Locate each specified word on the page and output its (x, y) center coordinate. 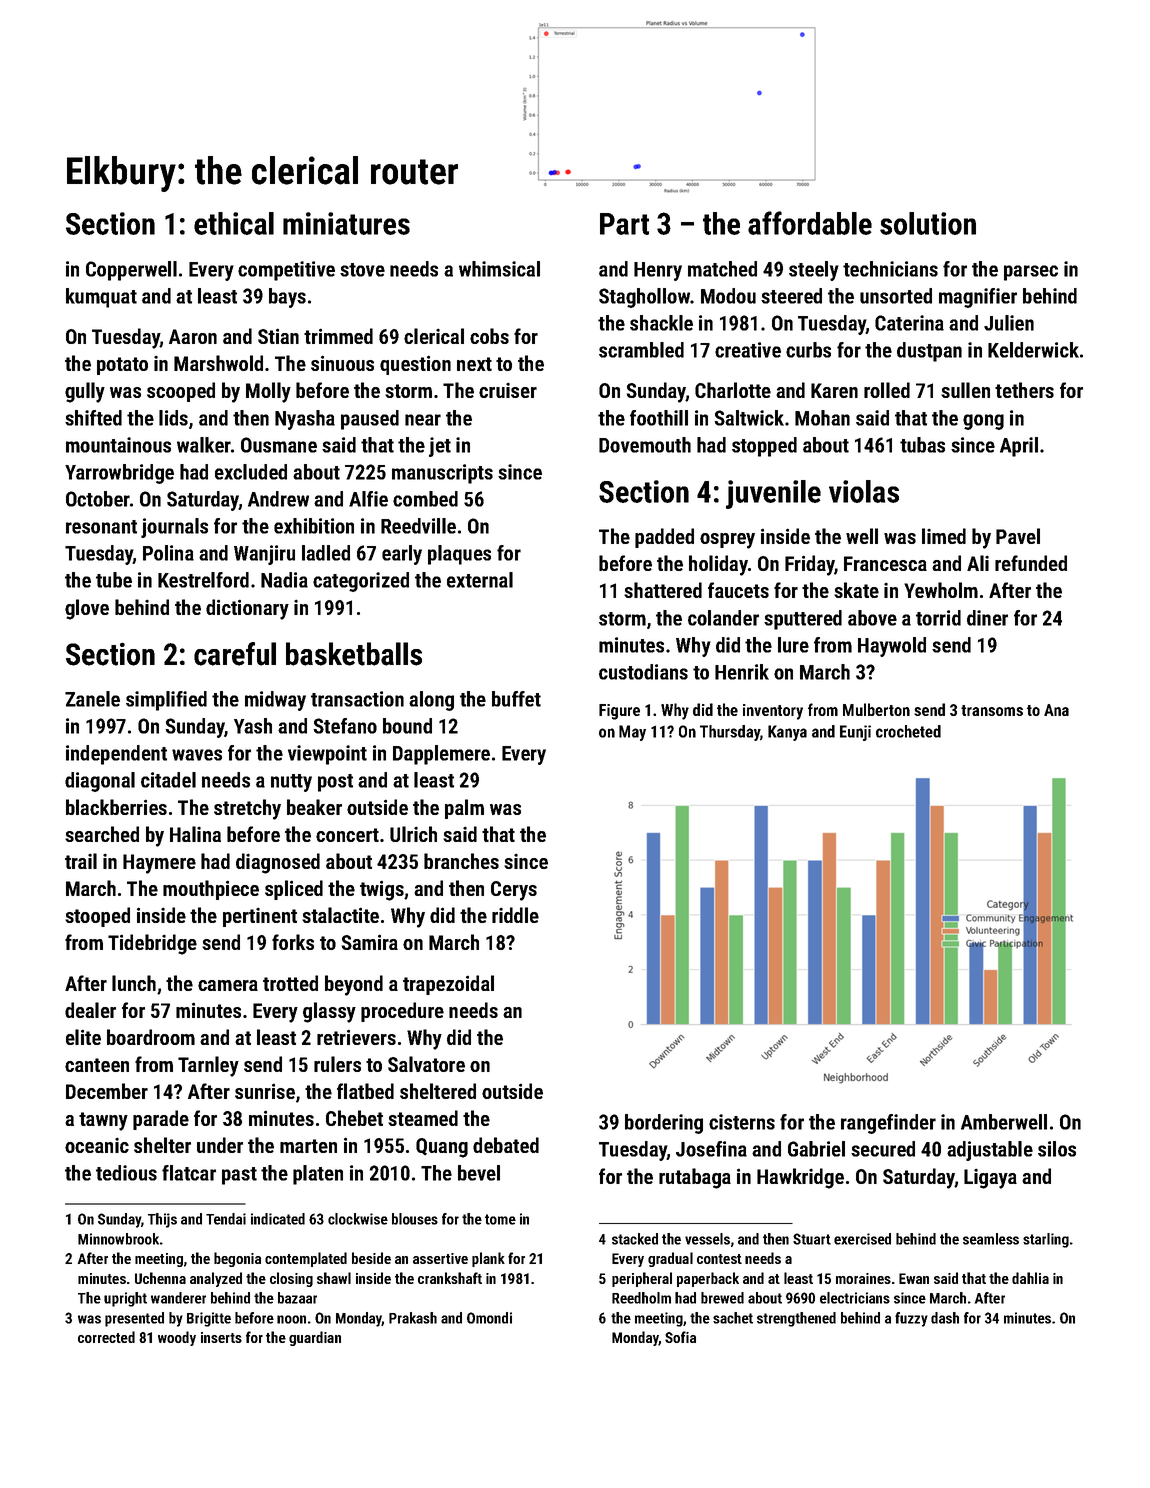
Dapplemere (441, 755)
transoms (992, 710)
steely (814, 271)
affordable (810, 223)
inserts (221, 1337)
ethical (234, 223)
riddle (515, 915)
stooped (97, 917)
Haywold (892, 647)
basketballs (354, 654)
